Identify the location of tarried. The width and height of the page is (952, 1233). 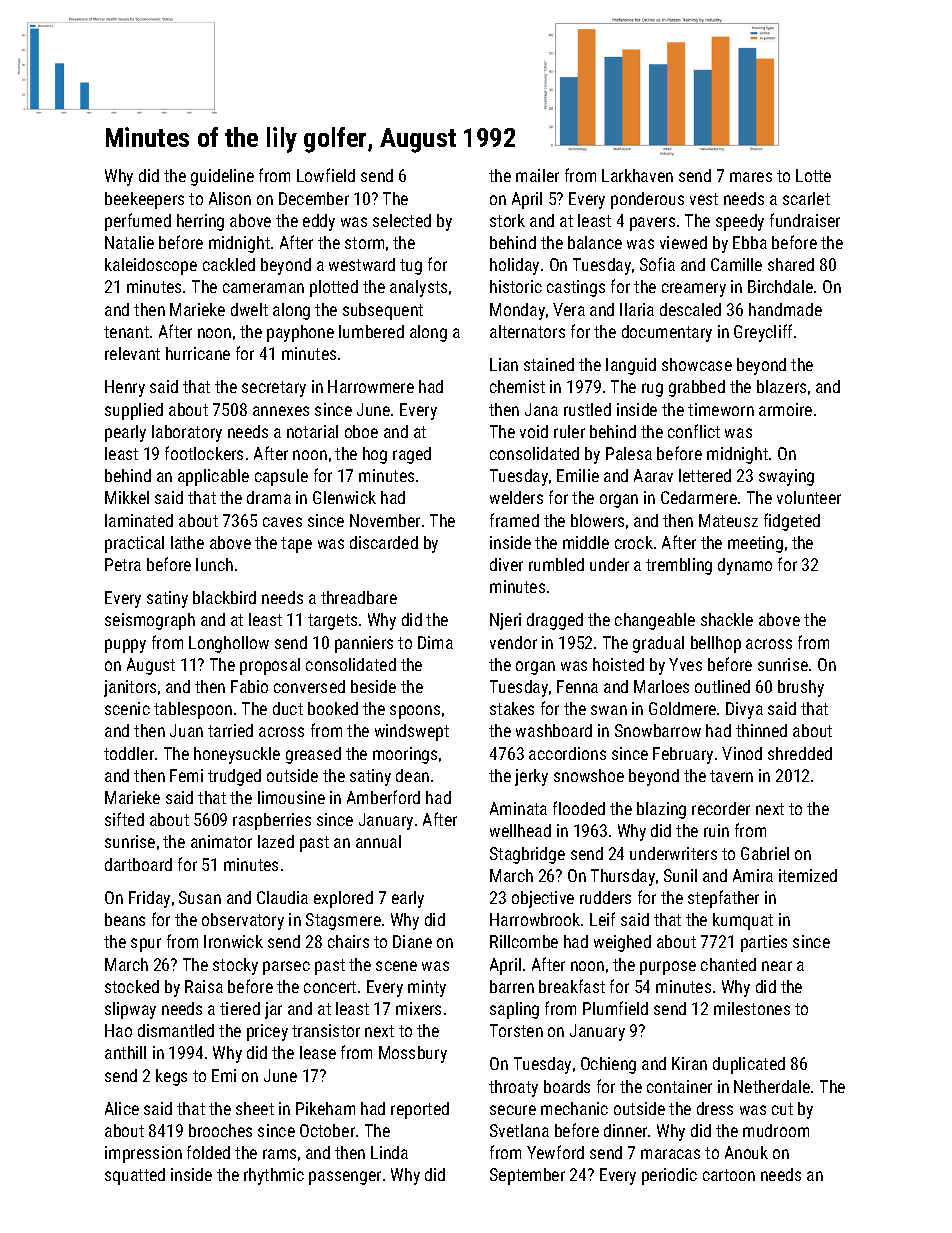
(230, 730).
